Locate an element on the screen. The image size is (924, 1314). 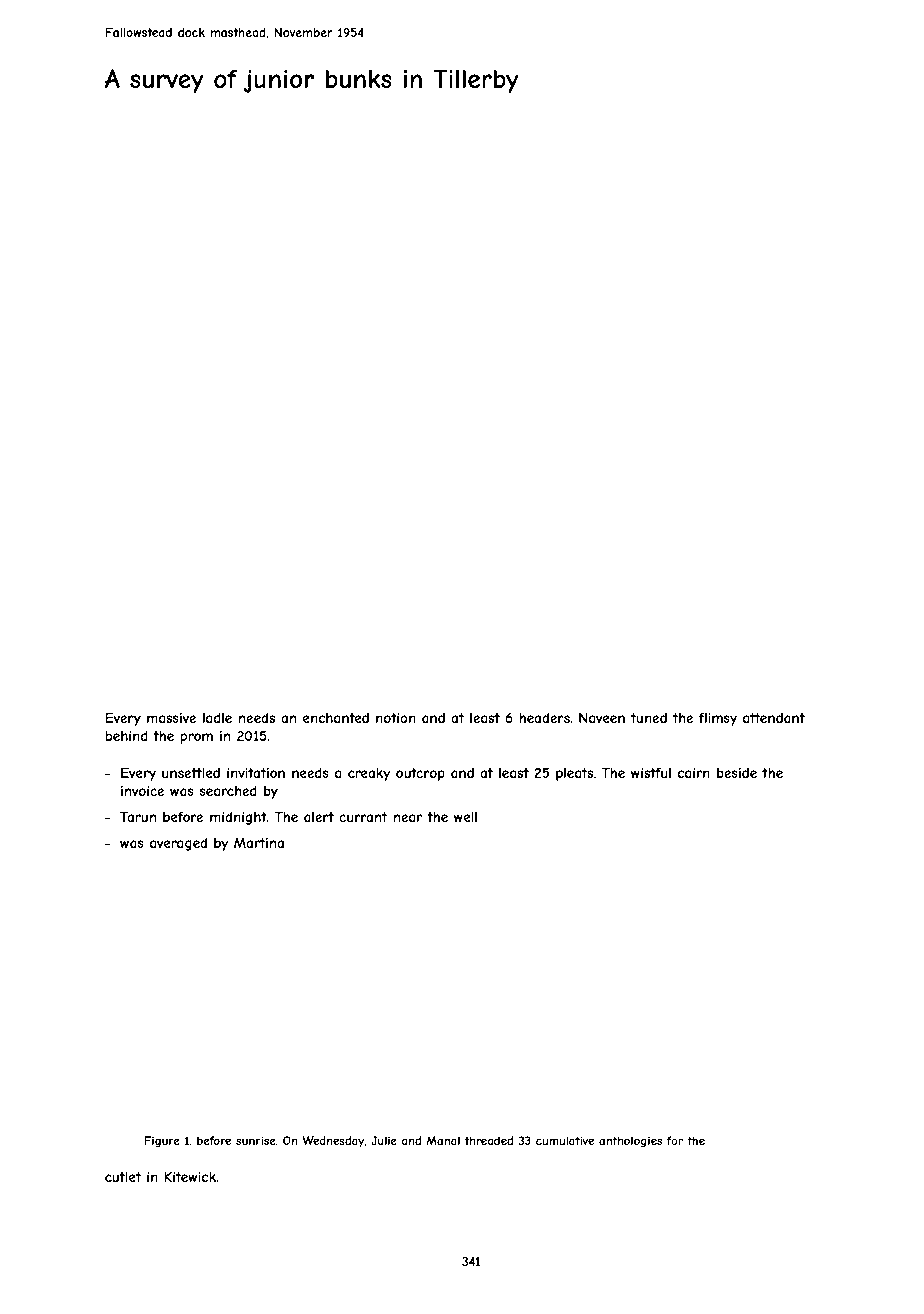
averaged is located at coordinates (178, 844).
